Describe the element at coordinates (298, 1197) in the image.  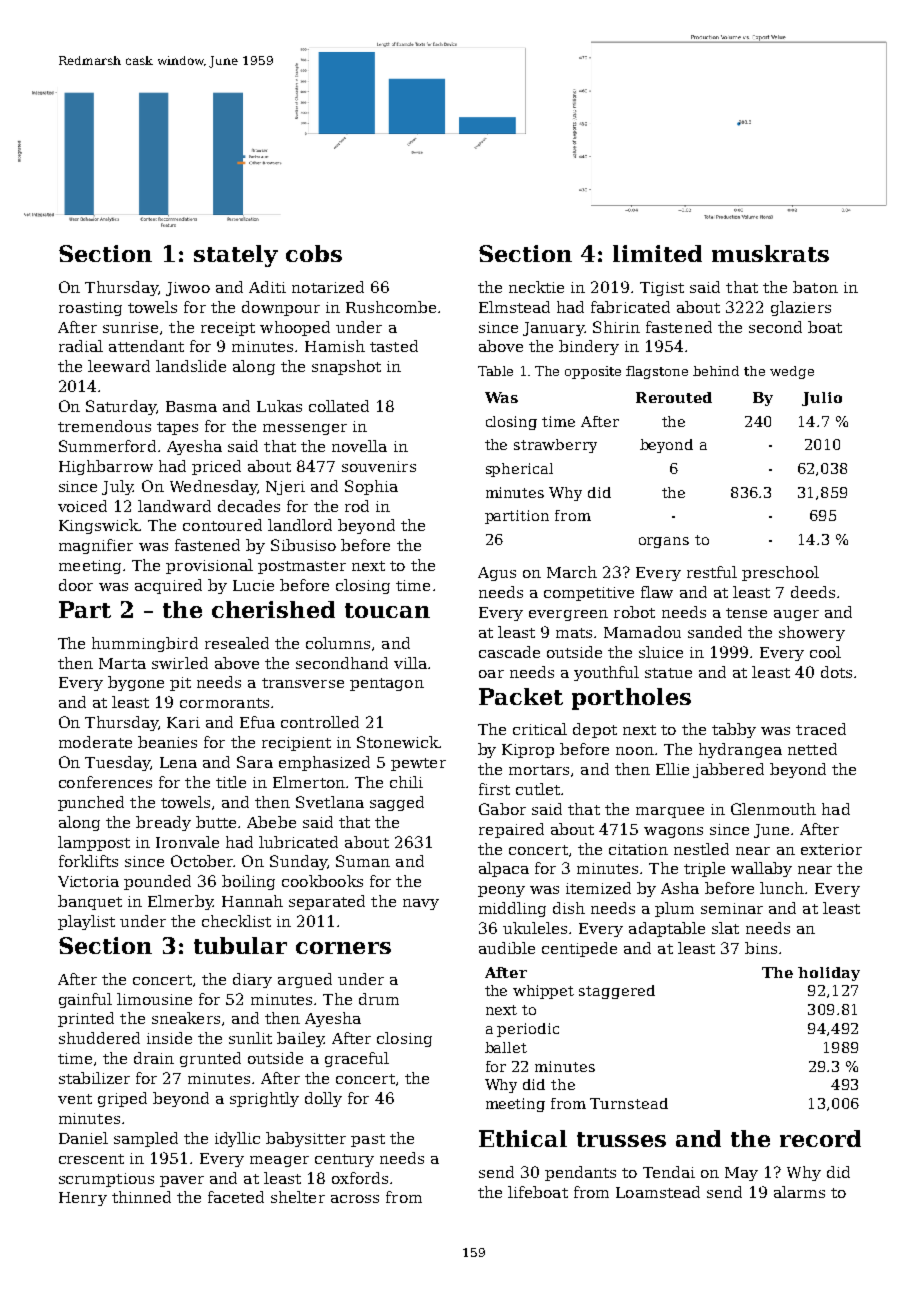
I see `shelter` at that location.
